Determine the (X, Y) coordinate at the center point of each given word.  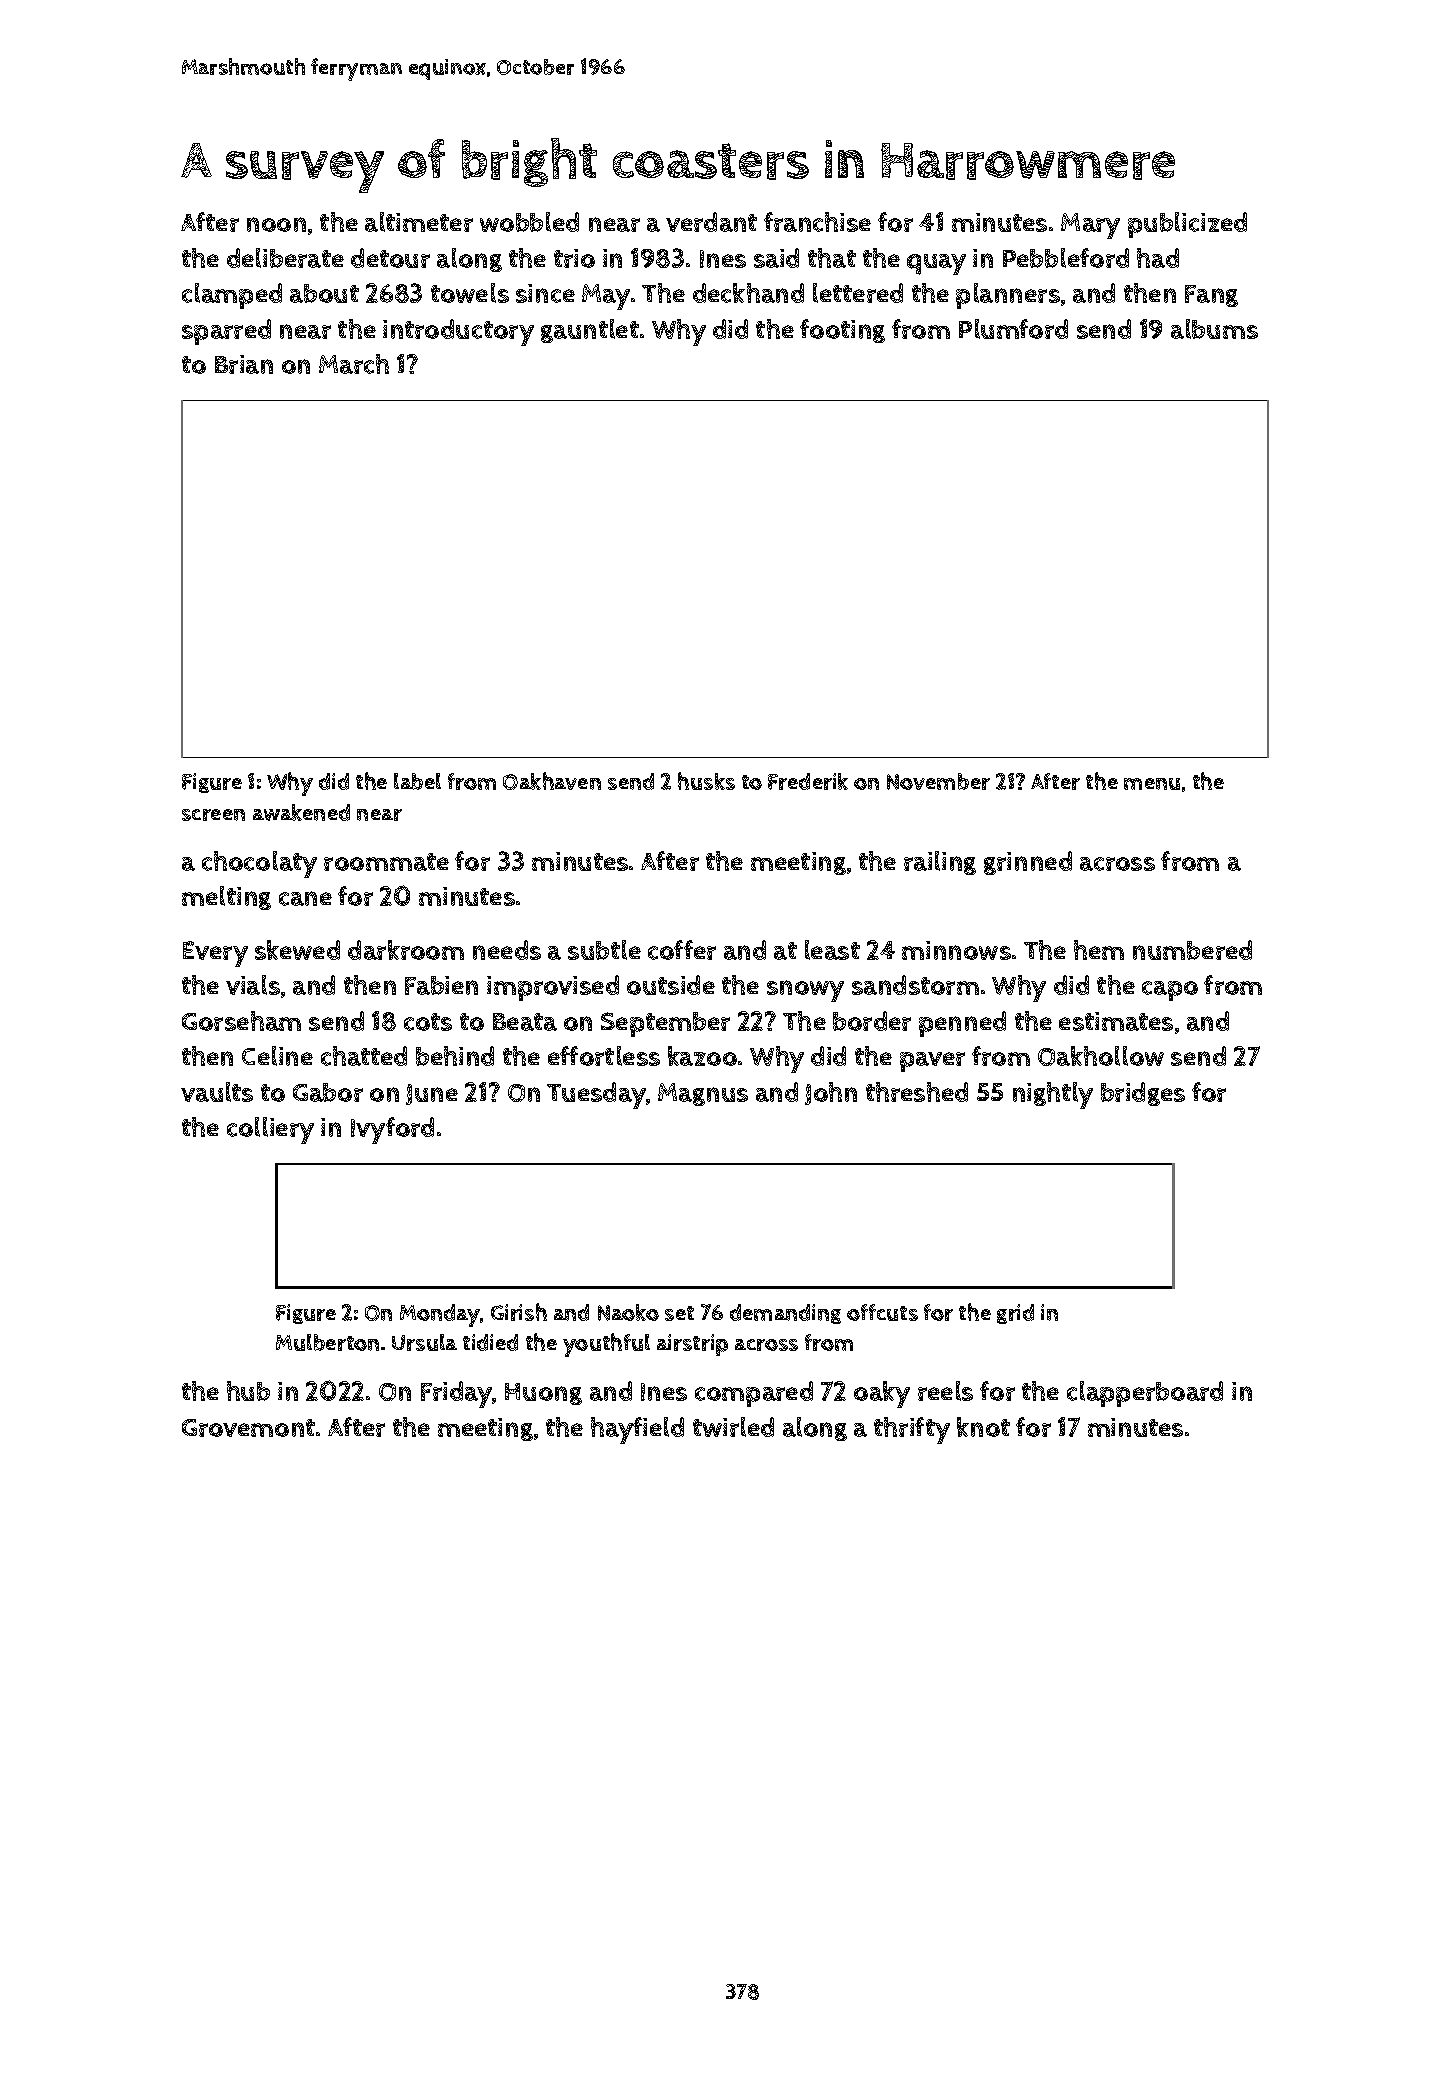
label (417, 781)
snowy (805, 991)
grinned (1028, 863)
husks (706, 781)
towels (470, 293)
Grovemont (248, 1428)
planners (1008, 296)
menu (1152, 784)
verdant (711, 222)
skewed (297, 950)
